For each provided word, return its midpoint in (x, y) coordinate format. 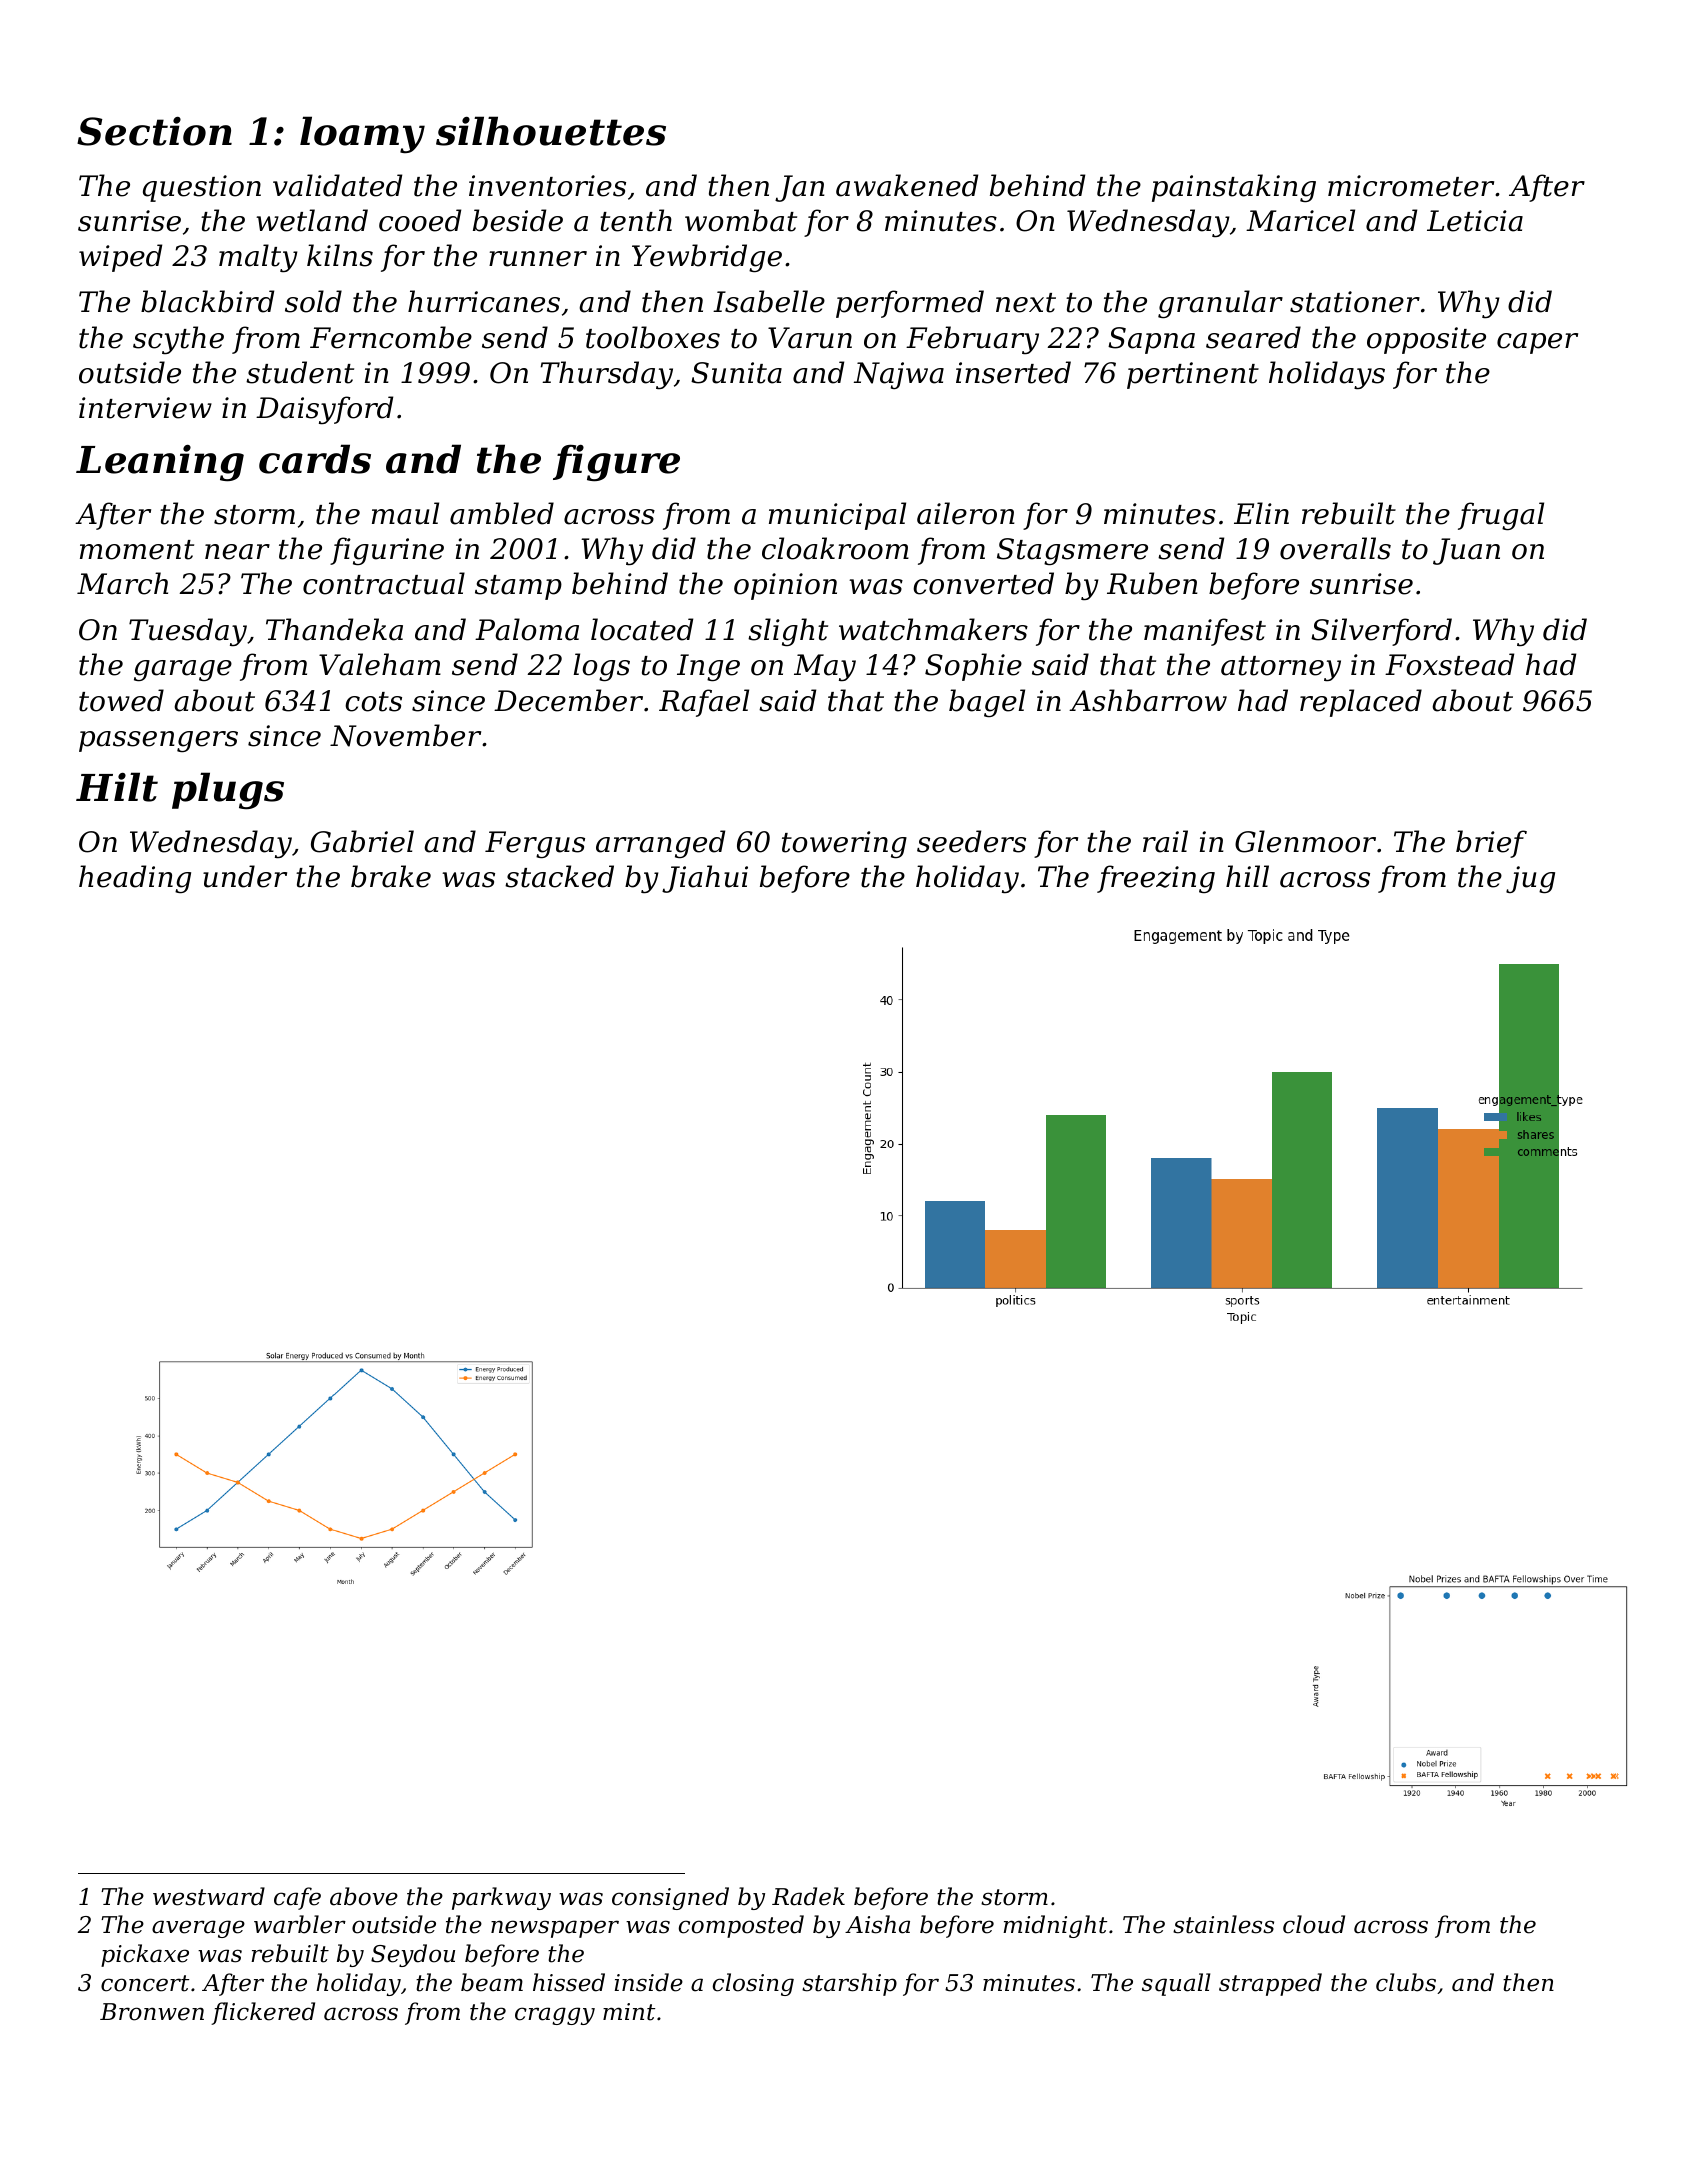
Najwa (899, 375)
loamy (362, 134)
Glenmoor (1305, 841)
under (245, 876)
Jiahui (705, 879)
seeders (971, 841)
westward (209, 1896)
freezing (1156, 879)
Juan (1466, 551)
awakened (907, 185)
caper (1537, 343)
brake (391, 876)
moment (137, 550)
